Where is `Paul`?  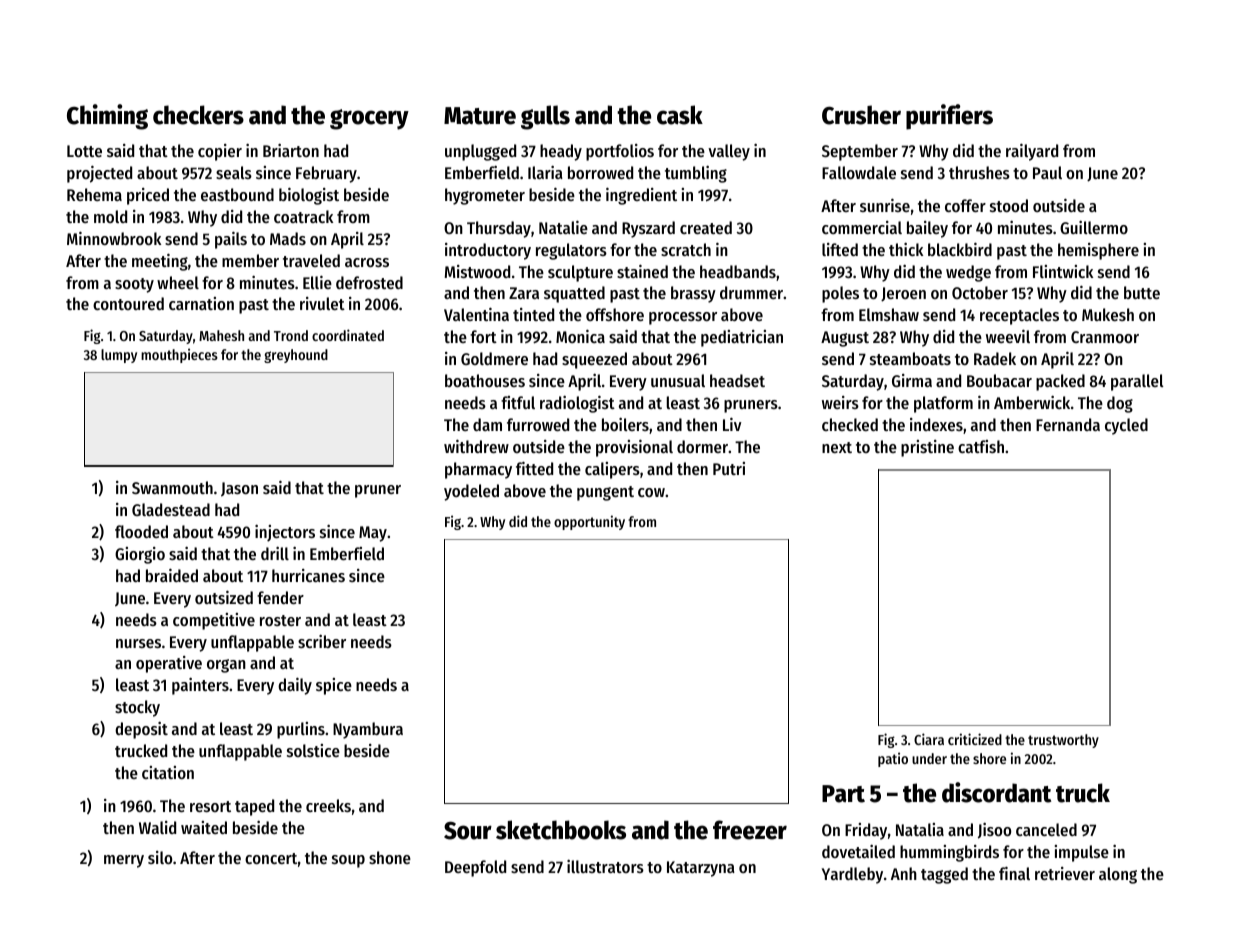 Paul is located at coordinates (1047, 172).
